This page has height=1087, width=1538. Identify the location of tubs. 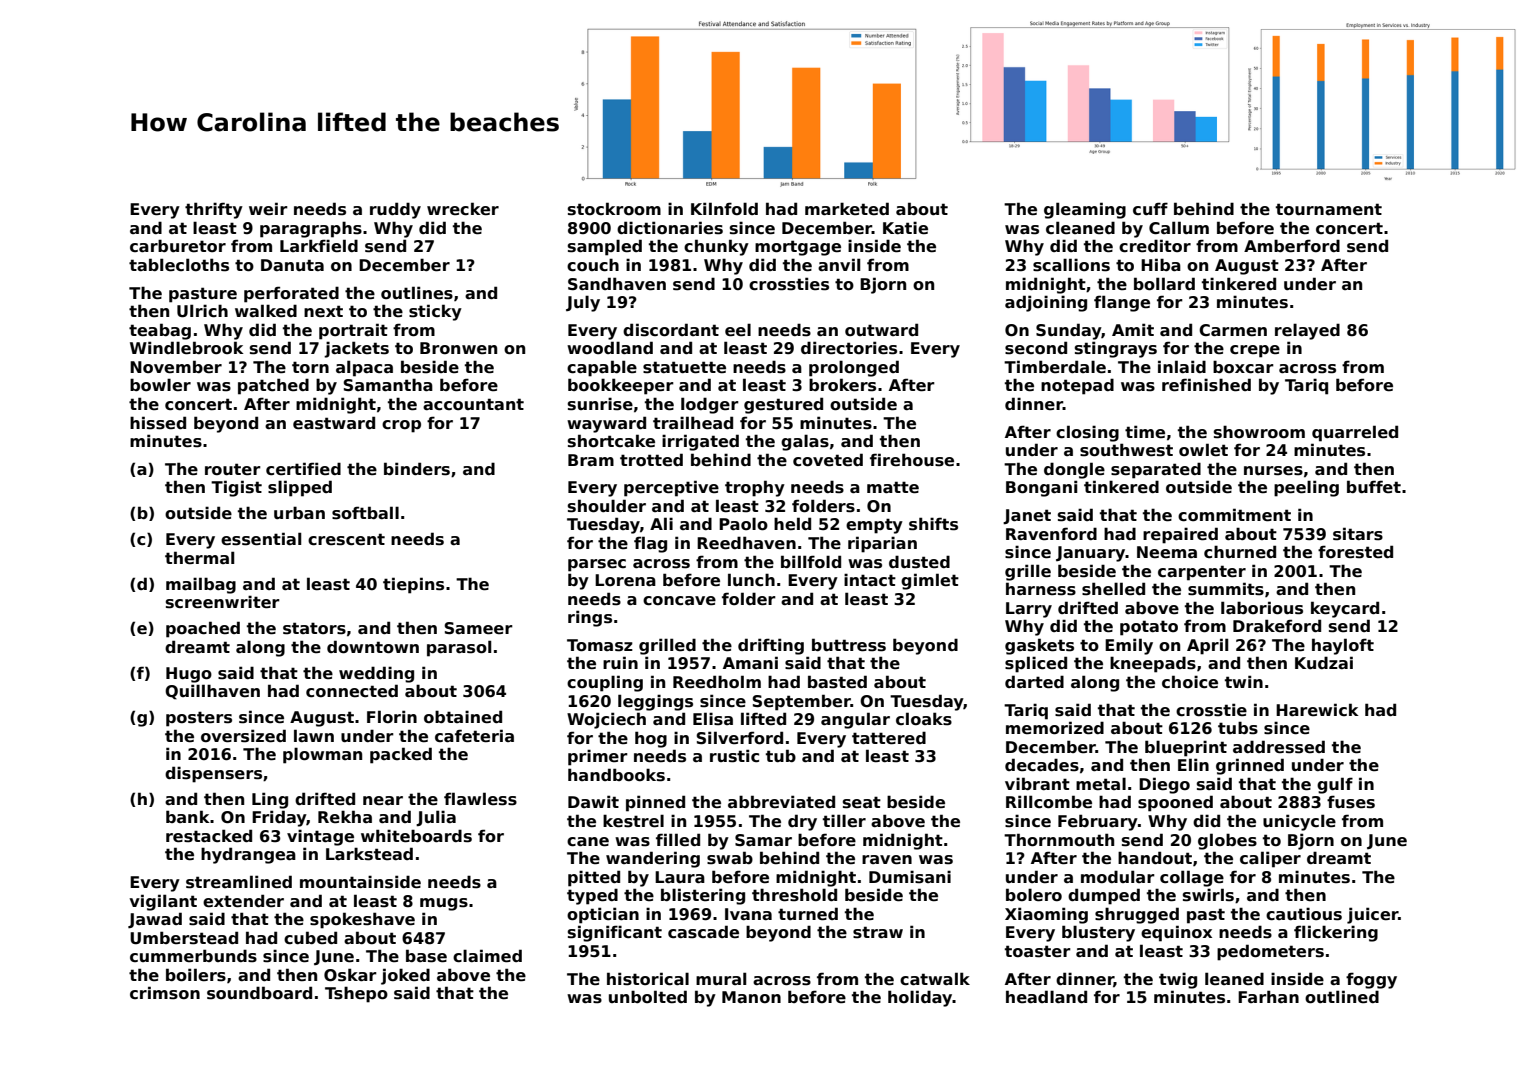
(1238, 728).
